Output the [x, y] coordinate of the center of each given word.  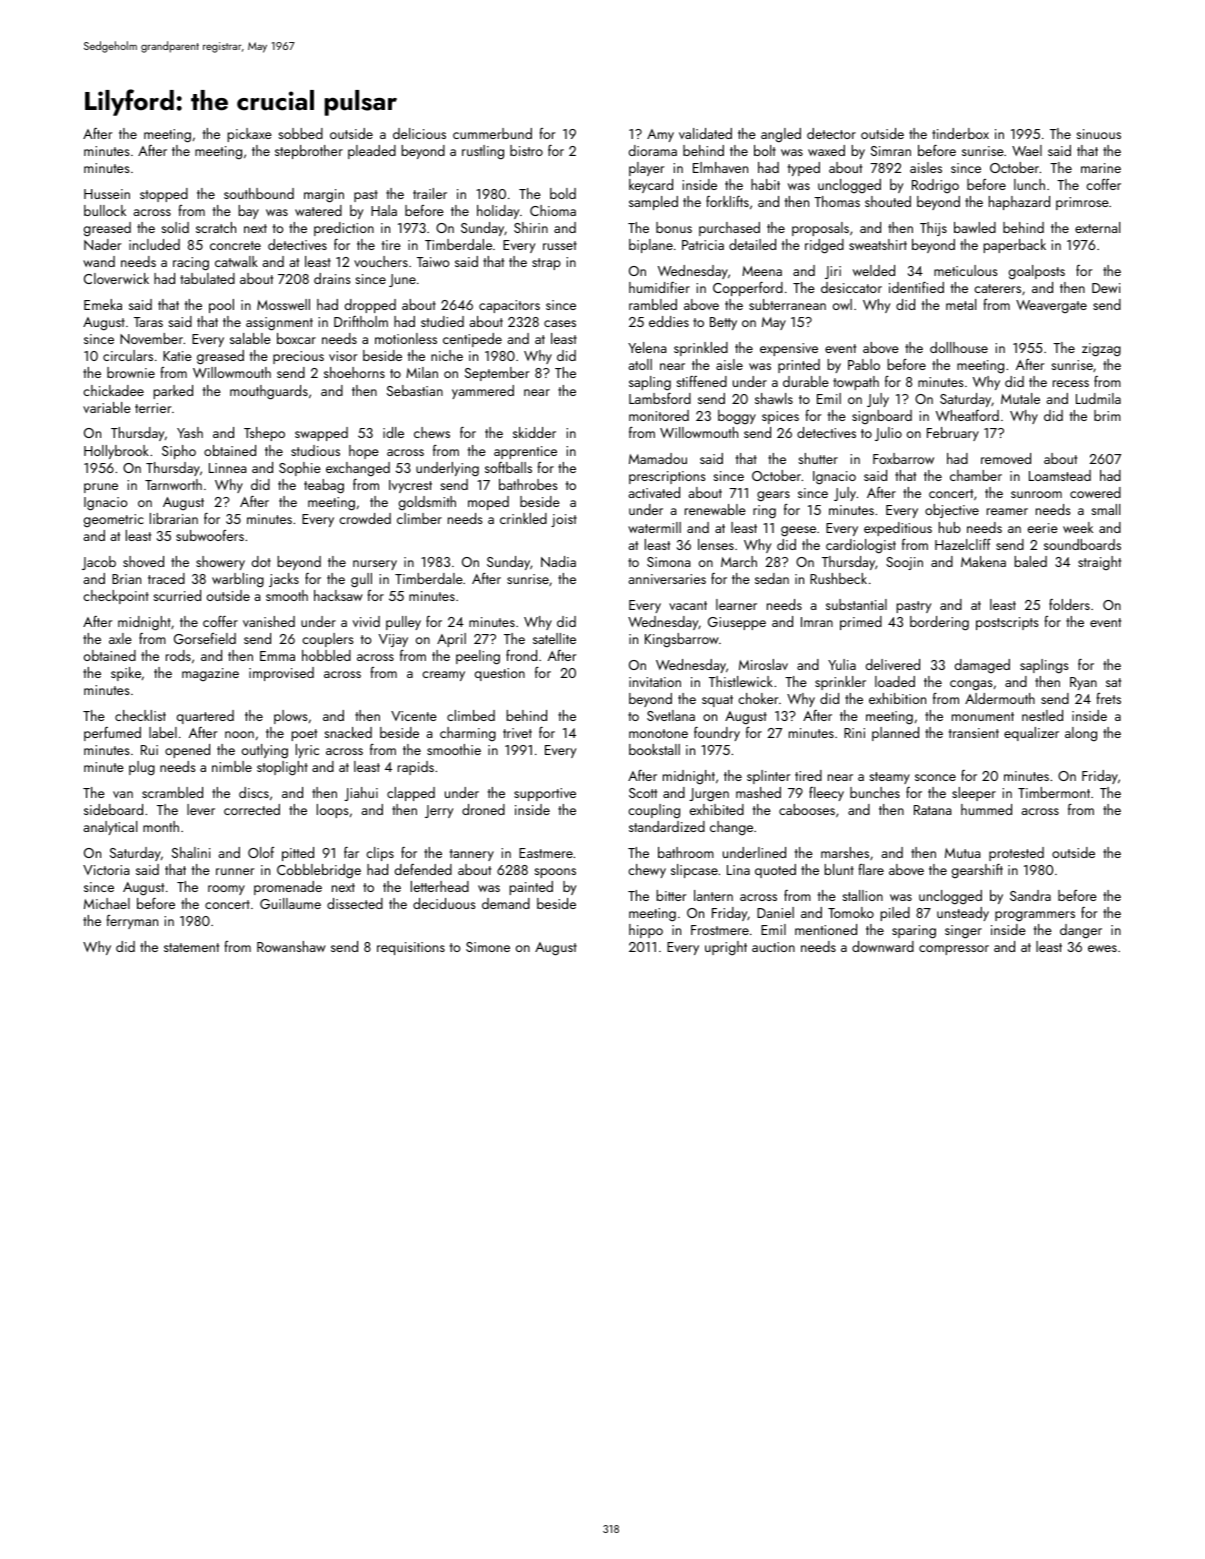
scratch [216, 227]
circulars [128, 355]
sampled [653, 203]
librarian [174, 518]
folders [1069, 604]
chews [432, 432]
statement [191, 947]
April [451, 640]
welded [874, 270]
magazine [210, 674]
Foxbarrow [903, 458]
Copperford [748, 289]
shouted [888, 201]
